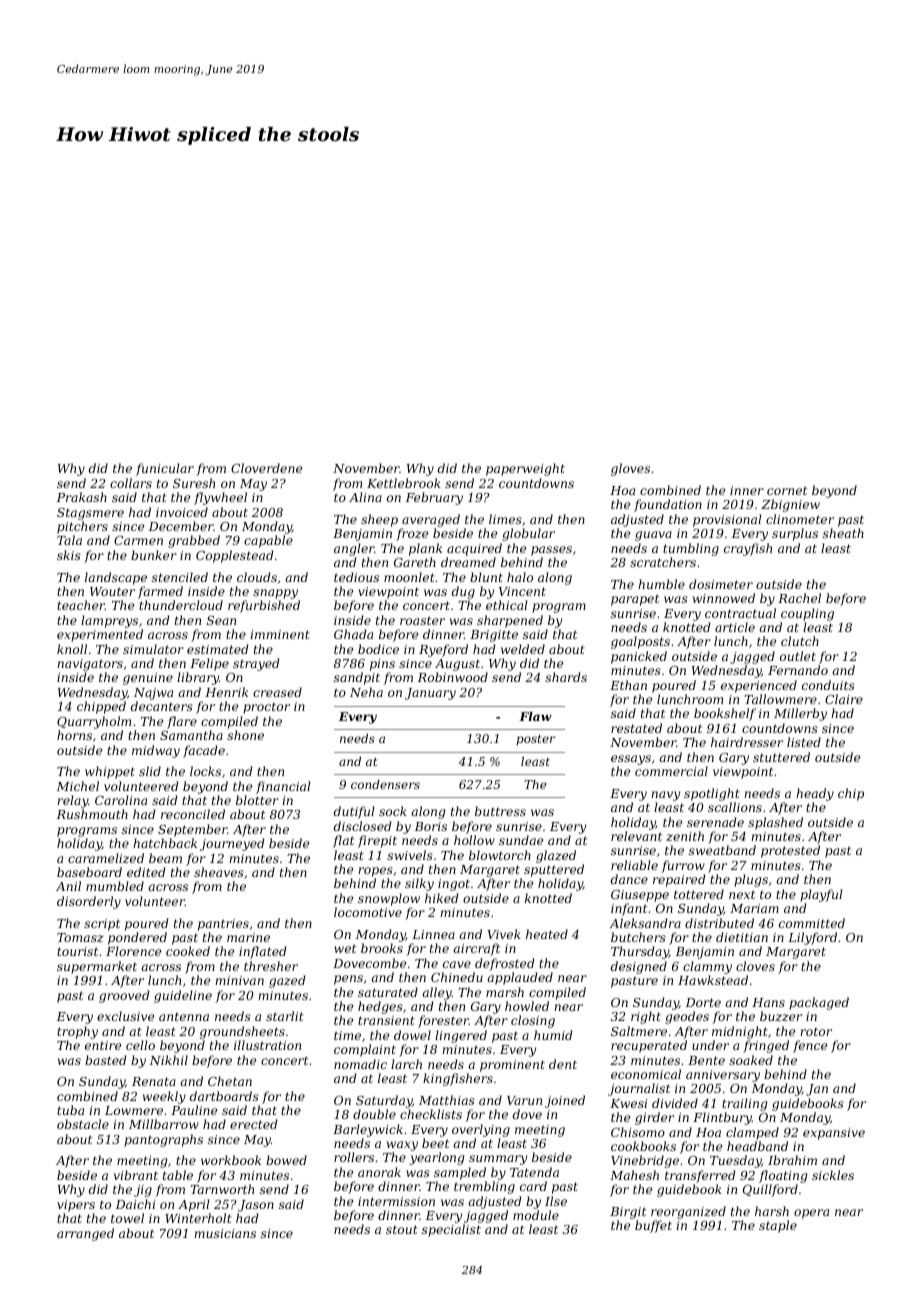 This screenshot has height=1308, width=924. What do you see at coordinates (754, 908) in the screenshot?
I see `Mariam` at bounding box center [754, 908].
